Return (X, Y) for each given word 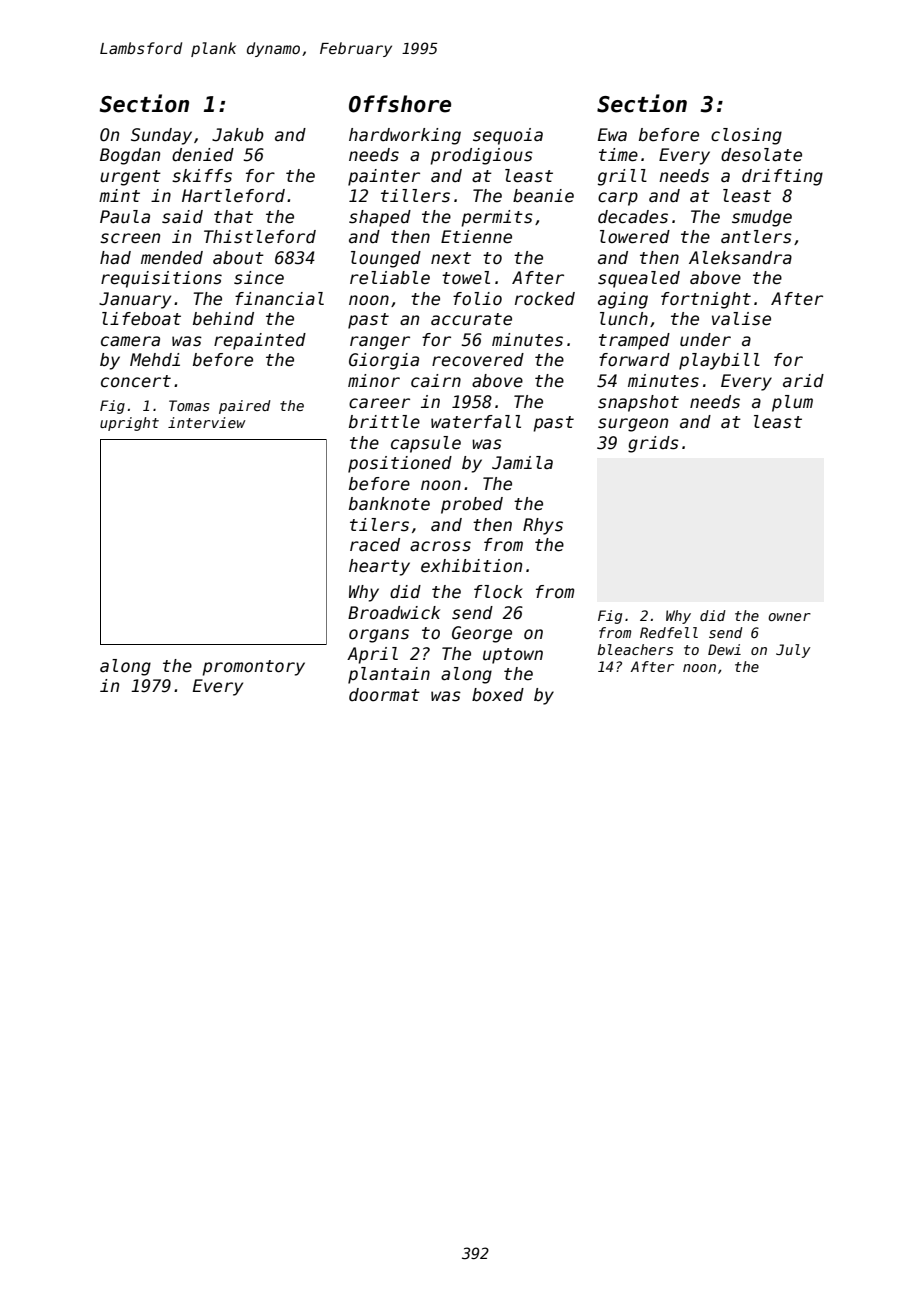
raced (375, 545)
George (482, 634)
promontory (253, 668)
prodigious (481, 156)
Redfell (669, 632)
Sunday (161, 136)
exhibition (471, 566)
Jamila (522, 463)
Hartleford (233, 196)
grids (653, 444)
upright (129, 424)
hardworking (405, 136)
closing (746, 136)
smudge (762, 218)
